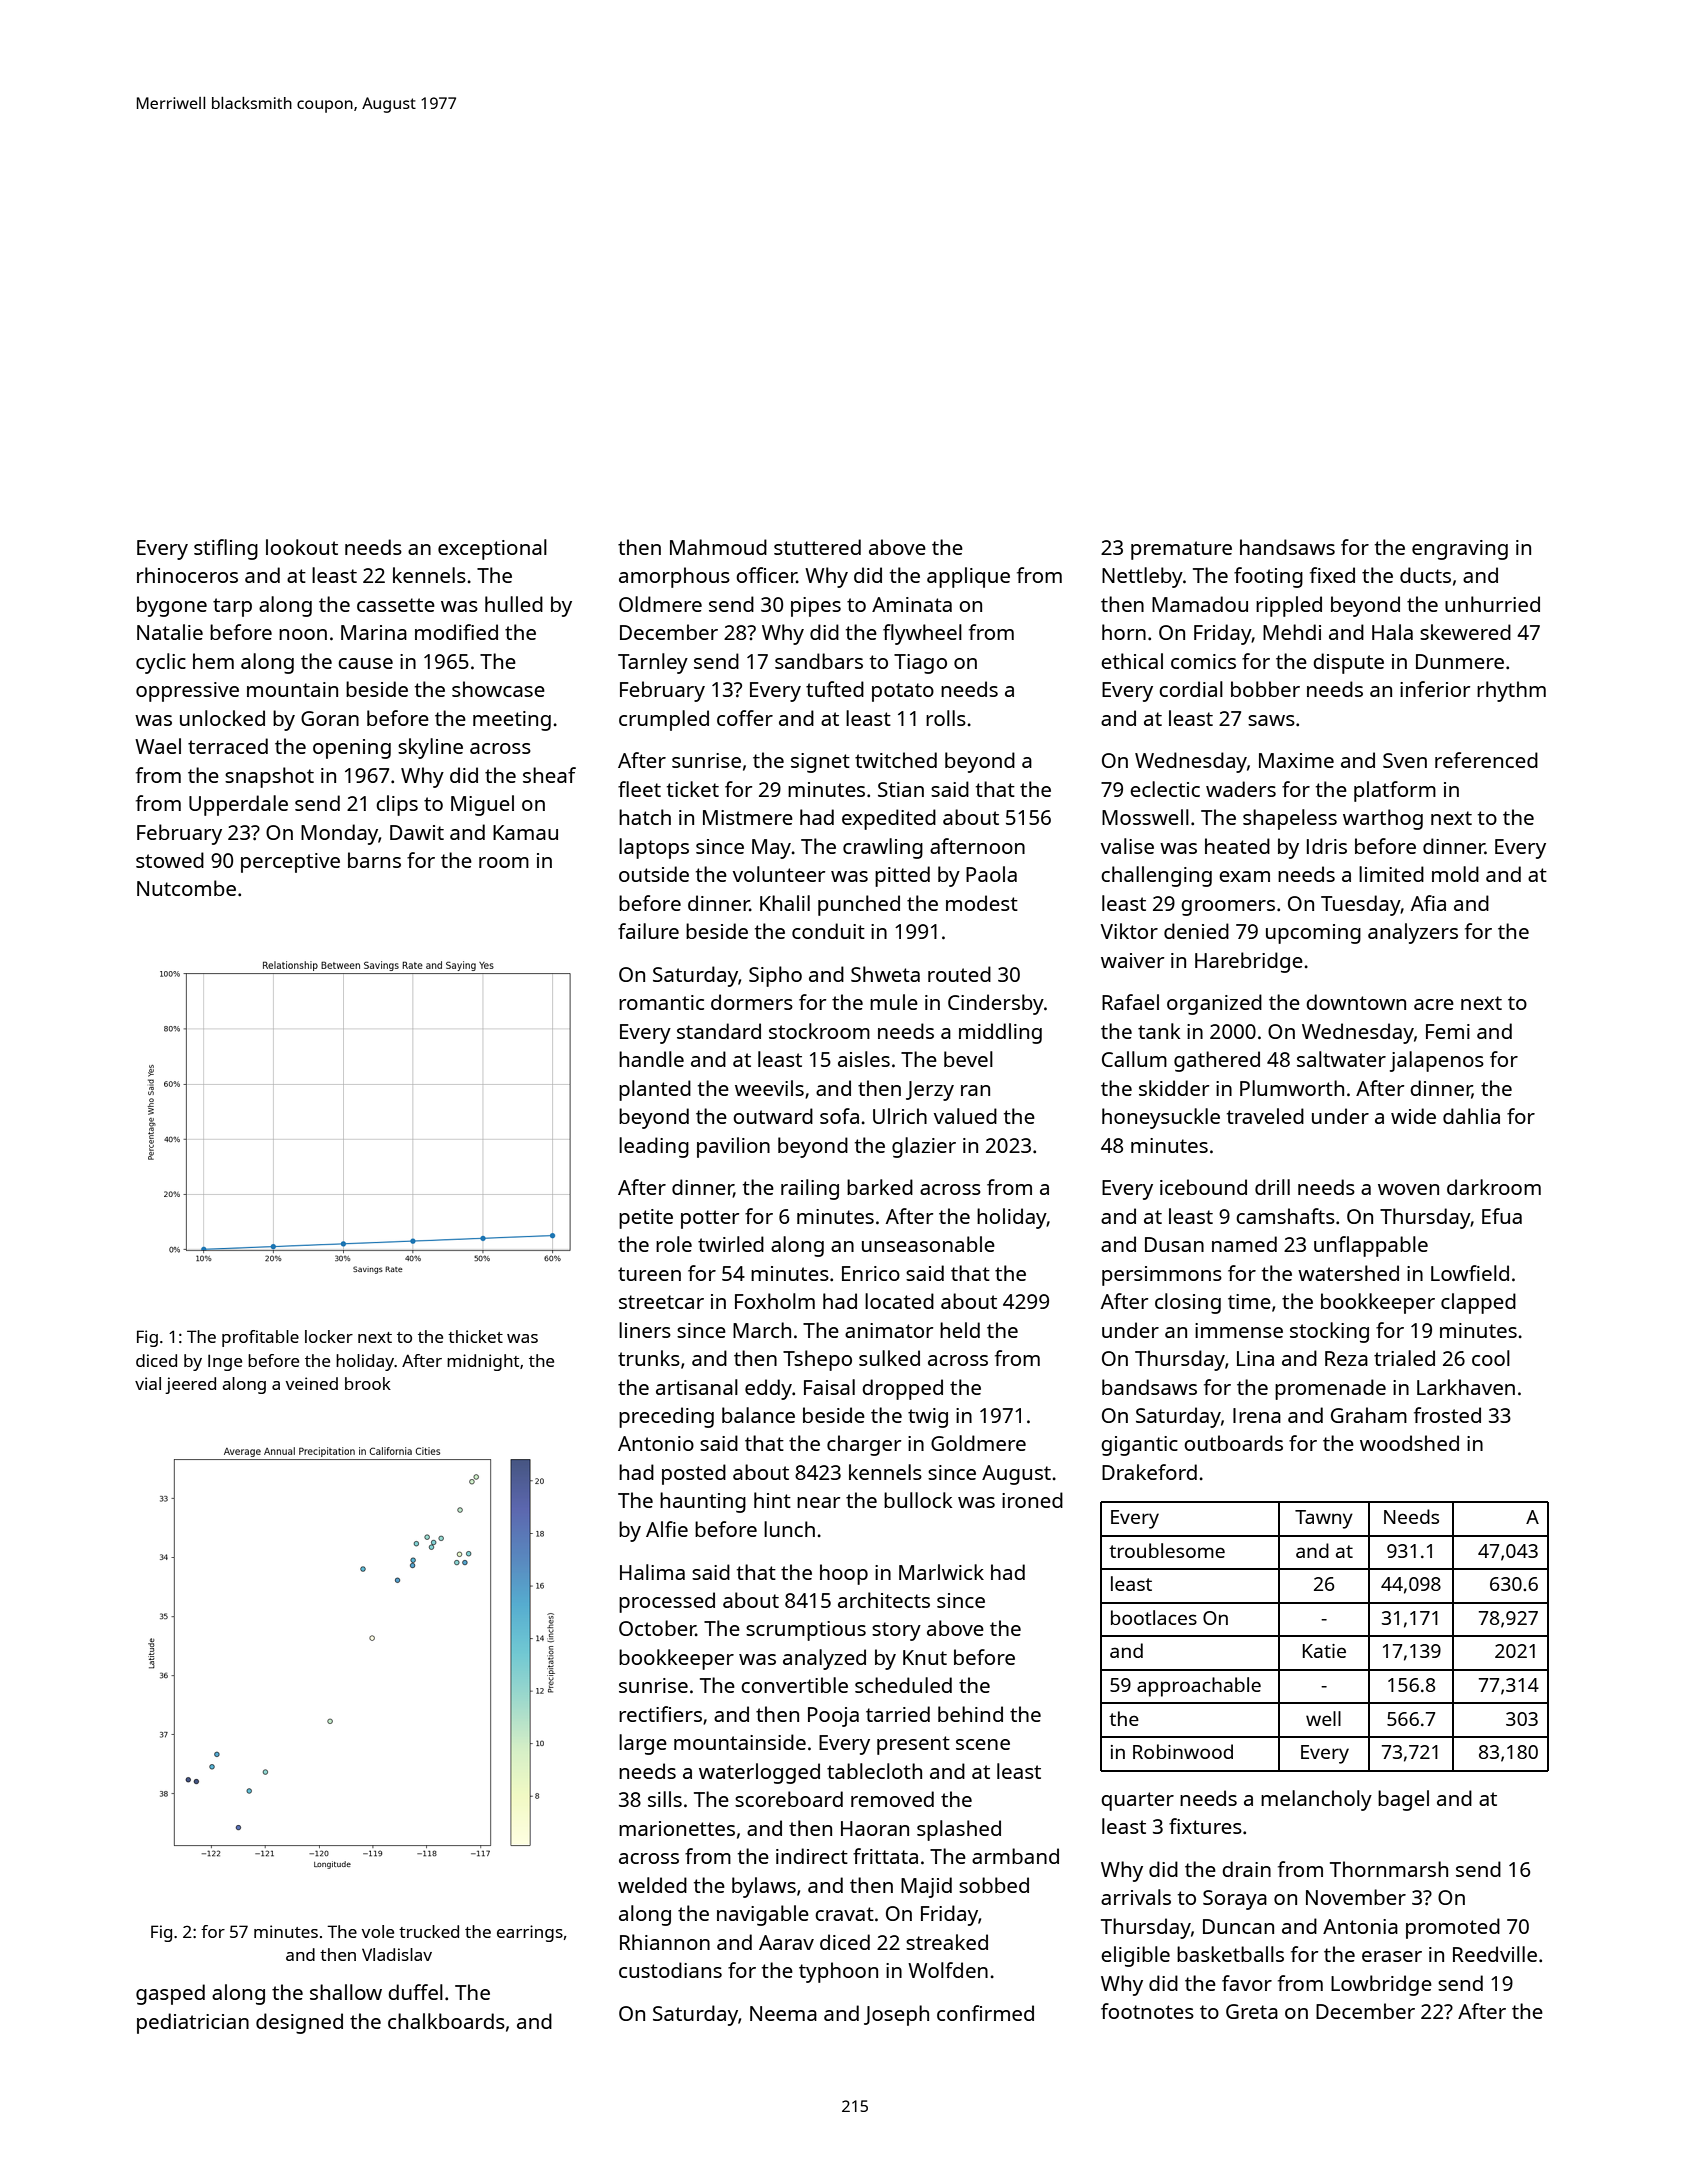  Describe the element at coordinates (775, 1301) in the document. I see `Foxholm` at that location.
